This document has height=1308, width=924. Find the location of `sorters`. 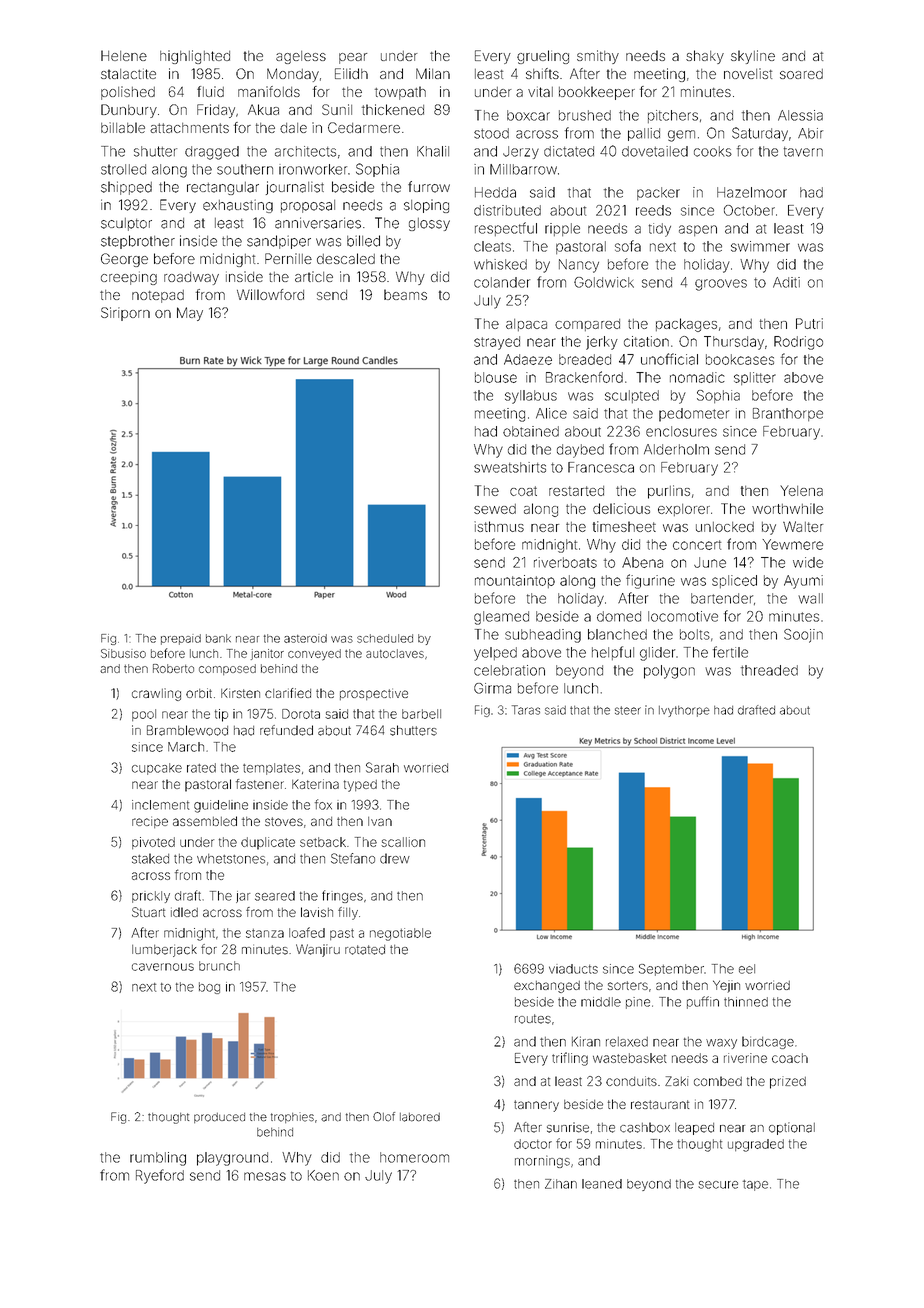

sorters is located at coordinates (628, 985).
